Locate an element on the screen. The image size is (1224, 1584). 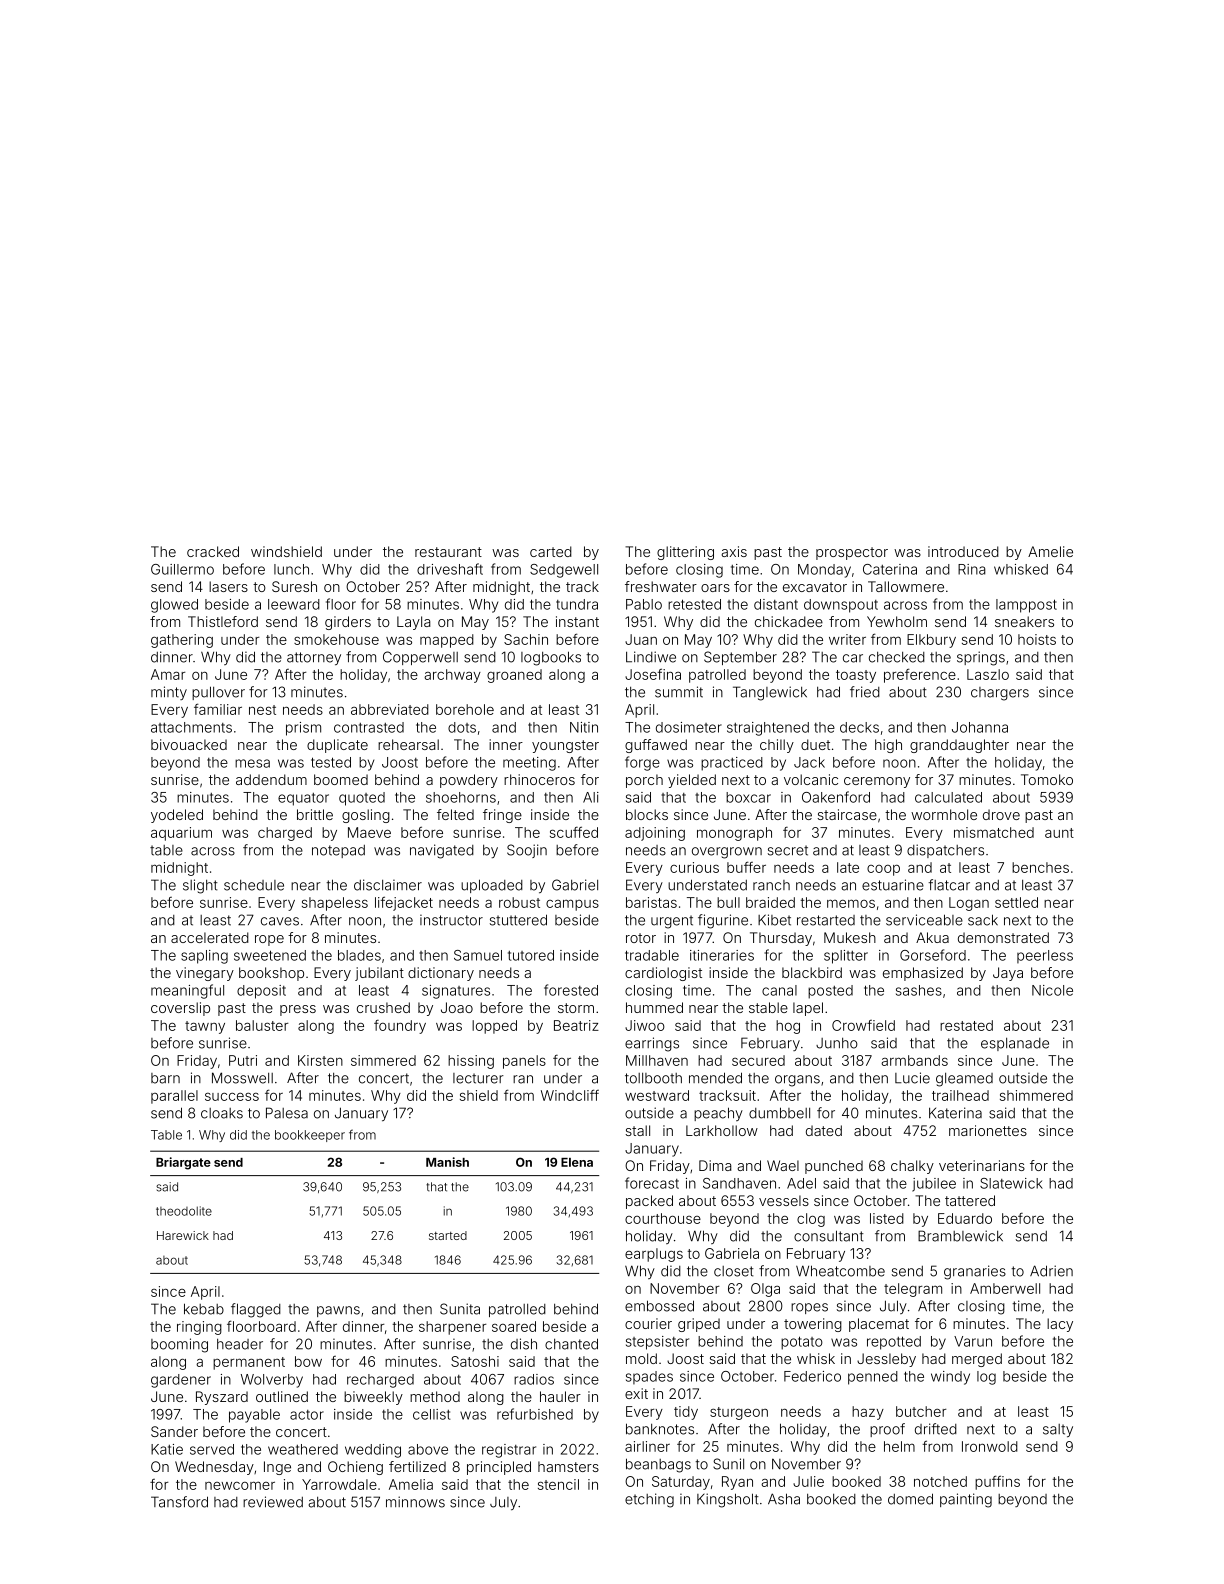
duplicate is located at coordinates (337, 746).
